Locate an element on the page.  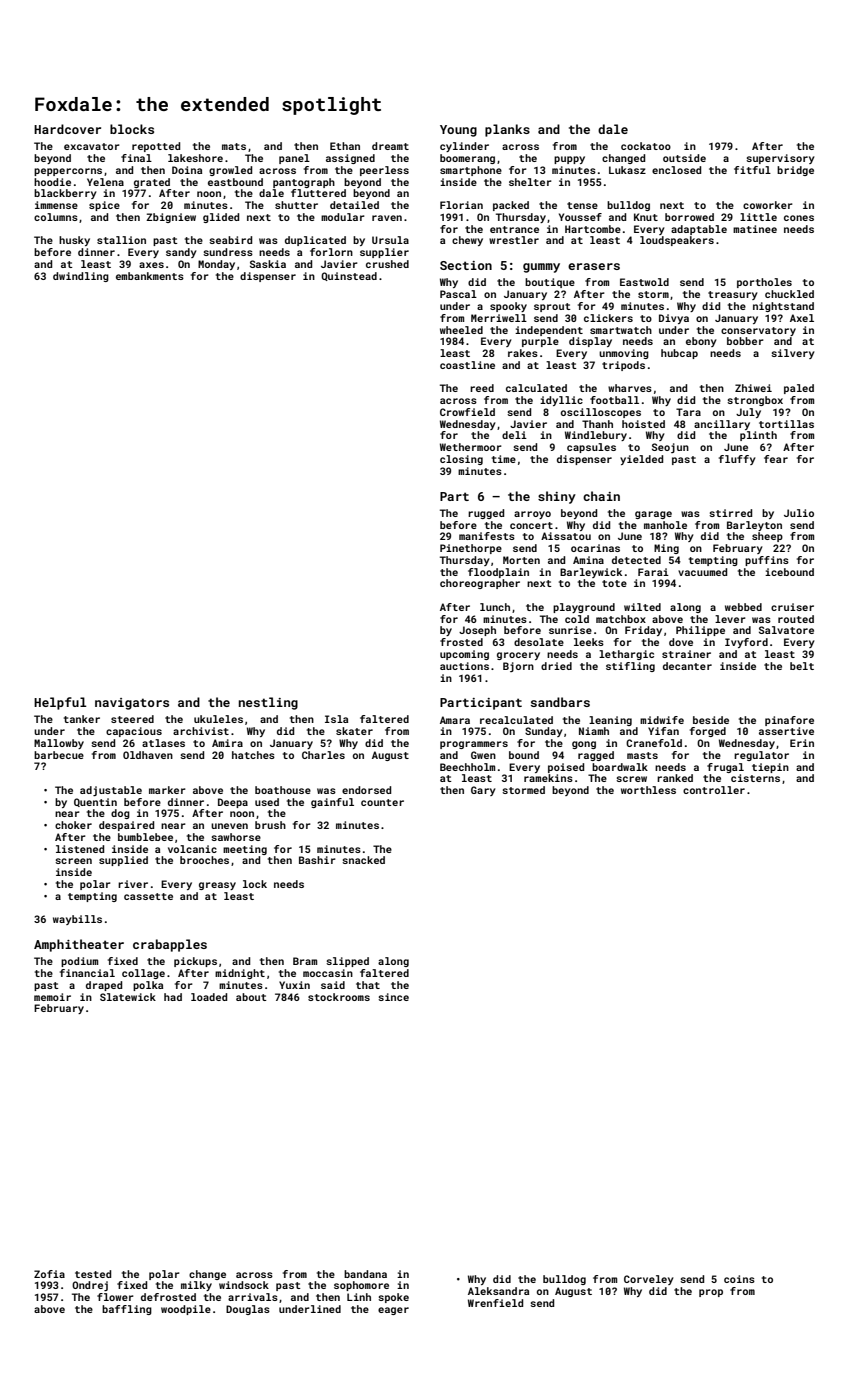
dwindling is located at coordinates (81, 277).
